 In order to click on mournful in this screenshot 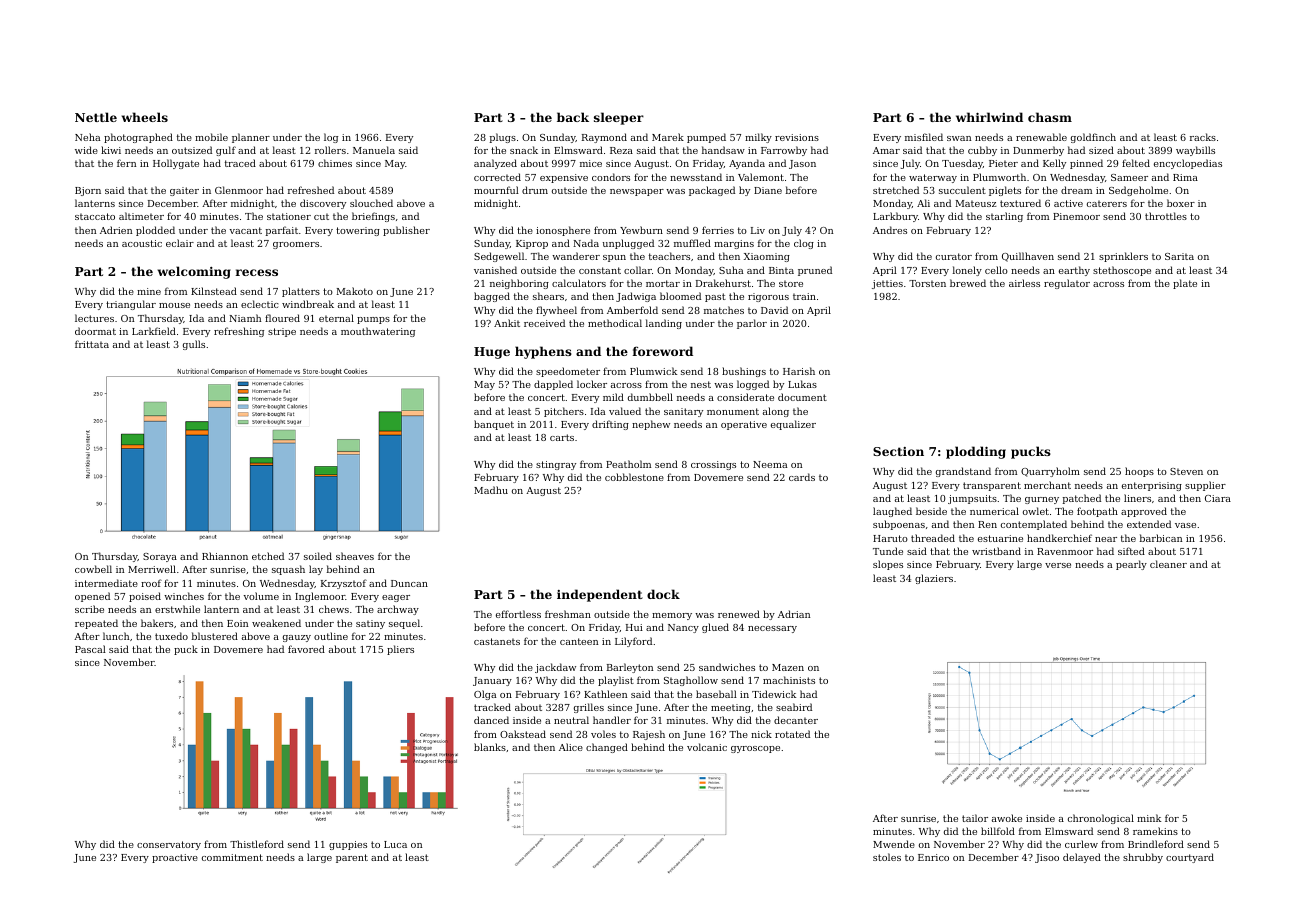, I will do `click(496, 190)`.
